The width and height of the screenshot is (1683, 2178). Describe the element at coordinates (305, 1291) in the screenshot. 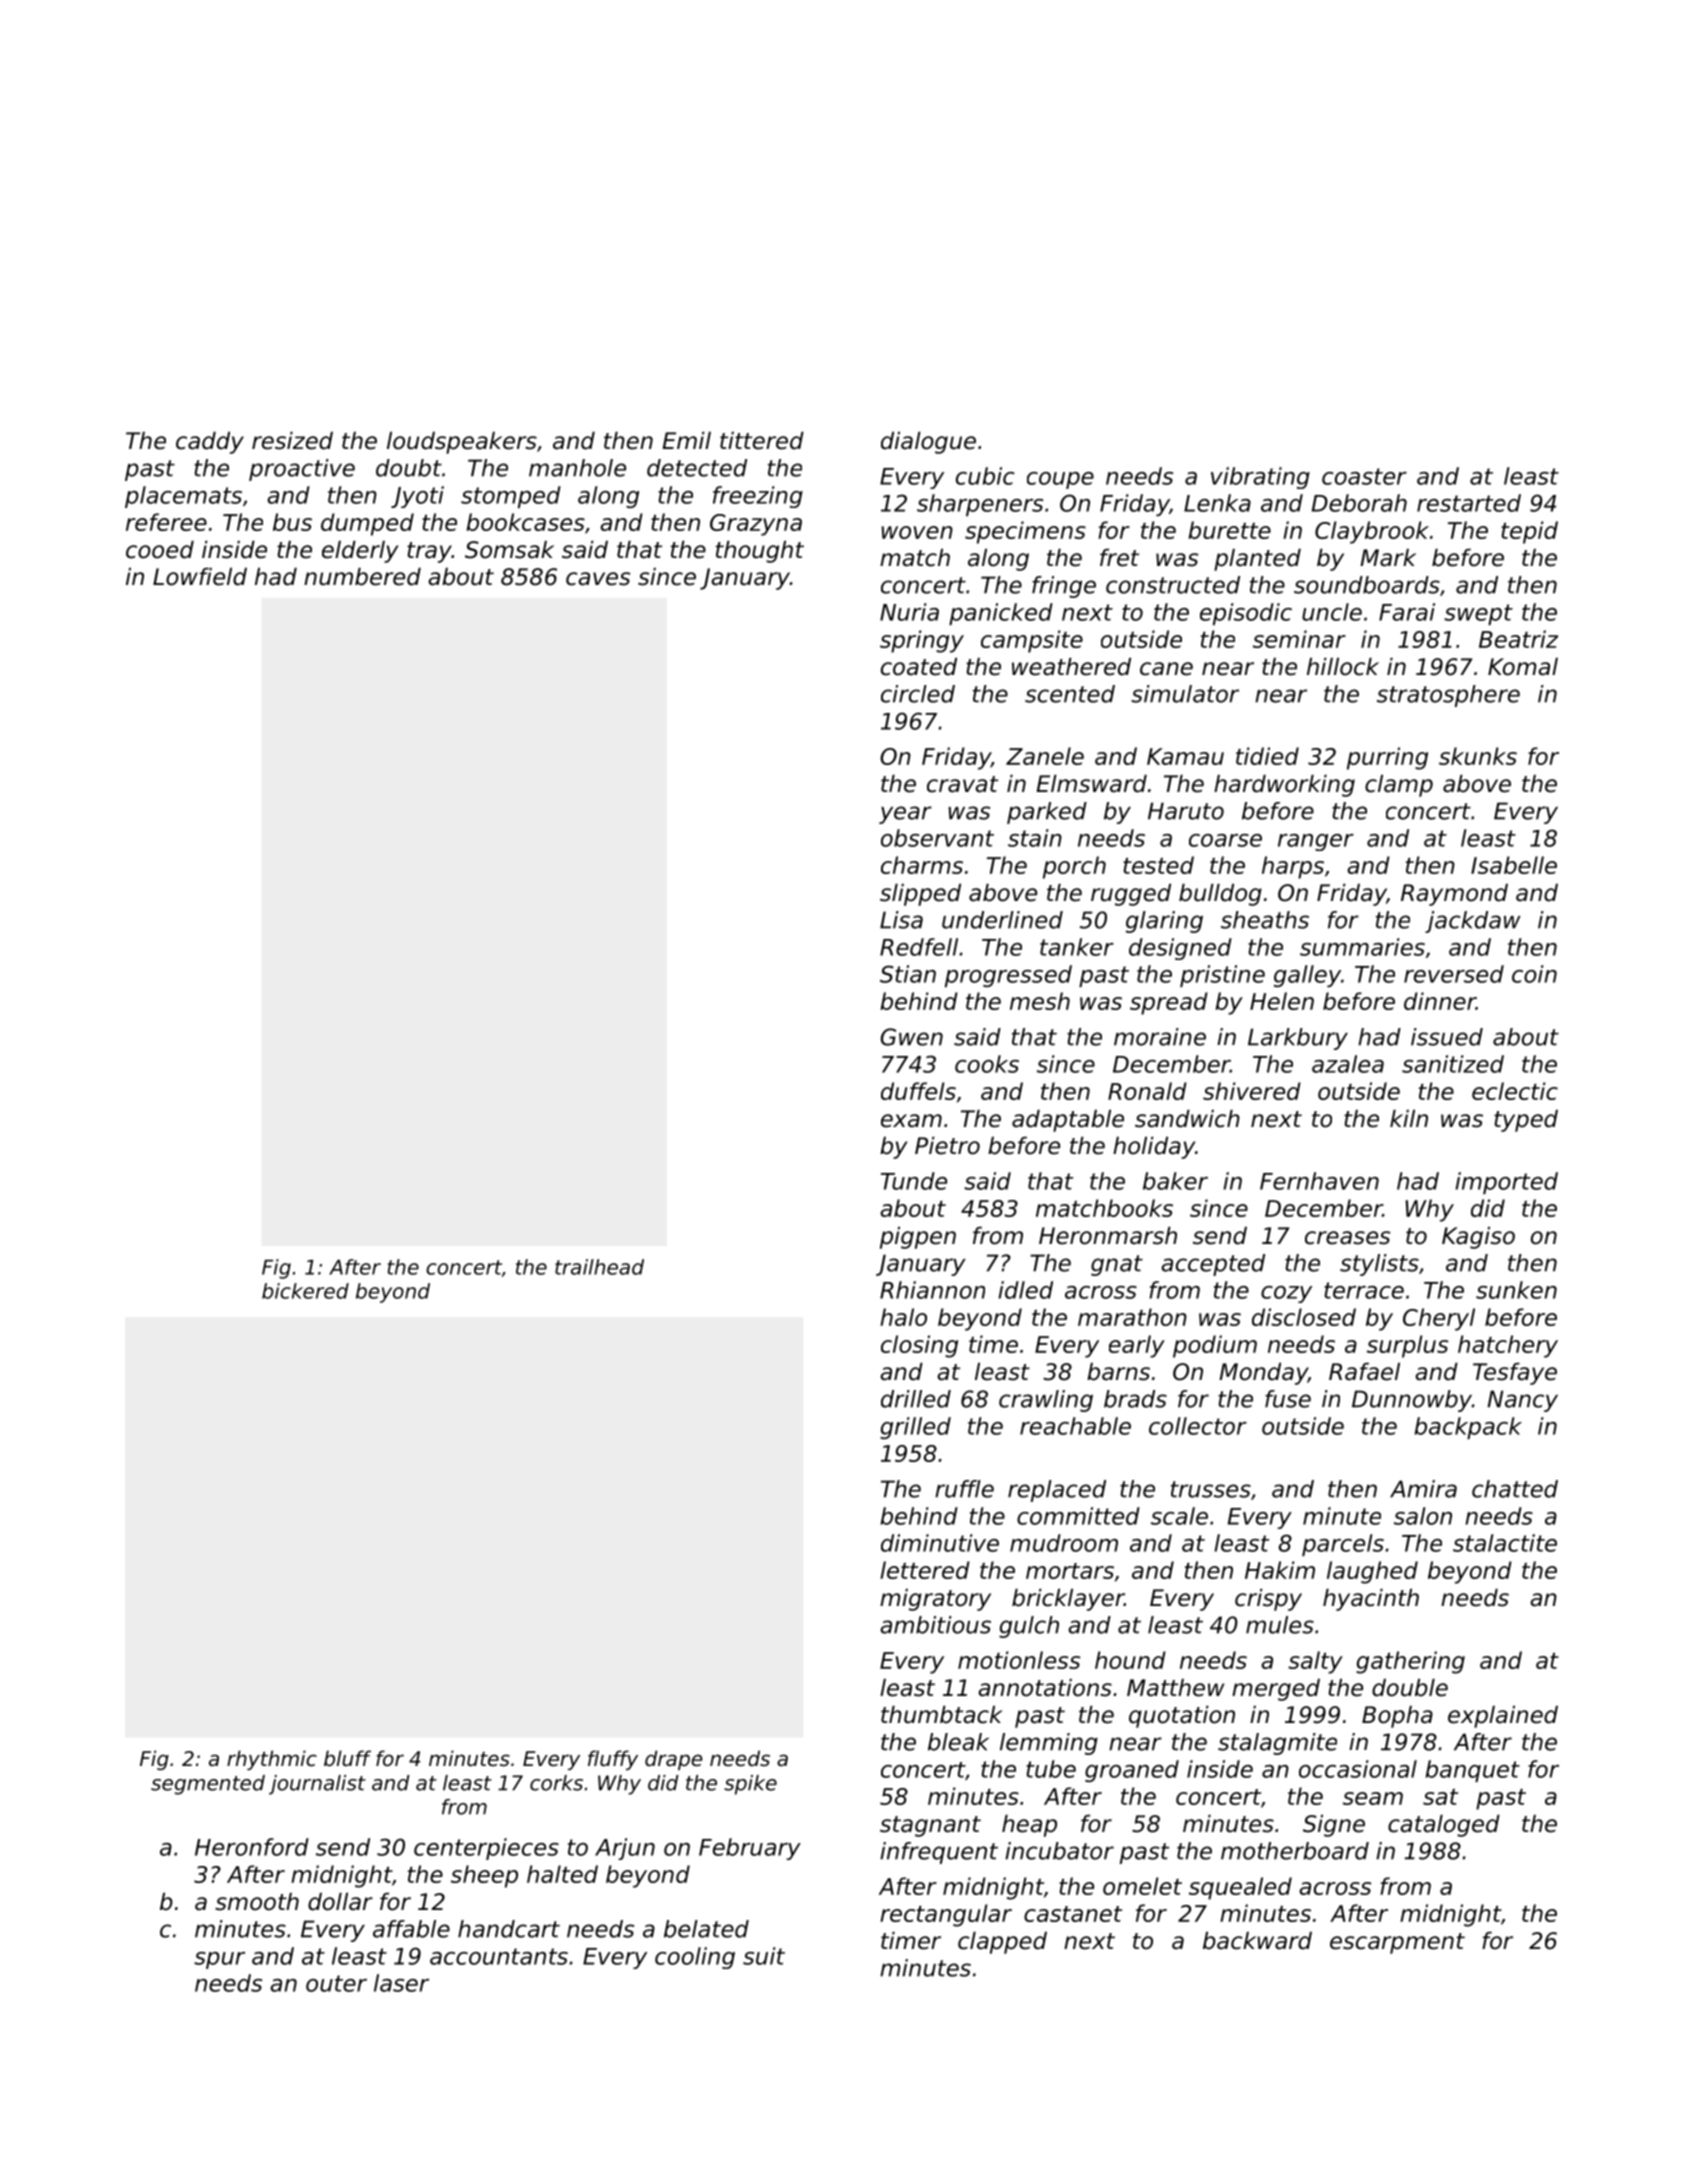

I see `bickered` at that location.
